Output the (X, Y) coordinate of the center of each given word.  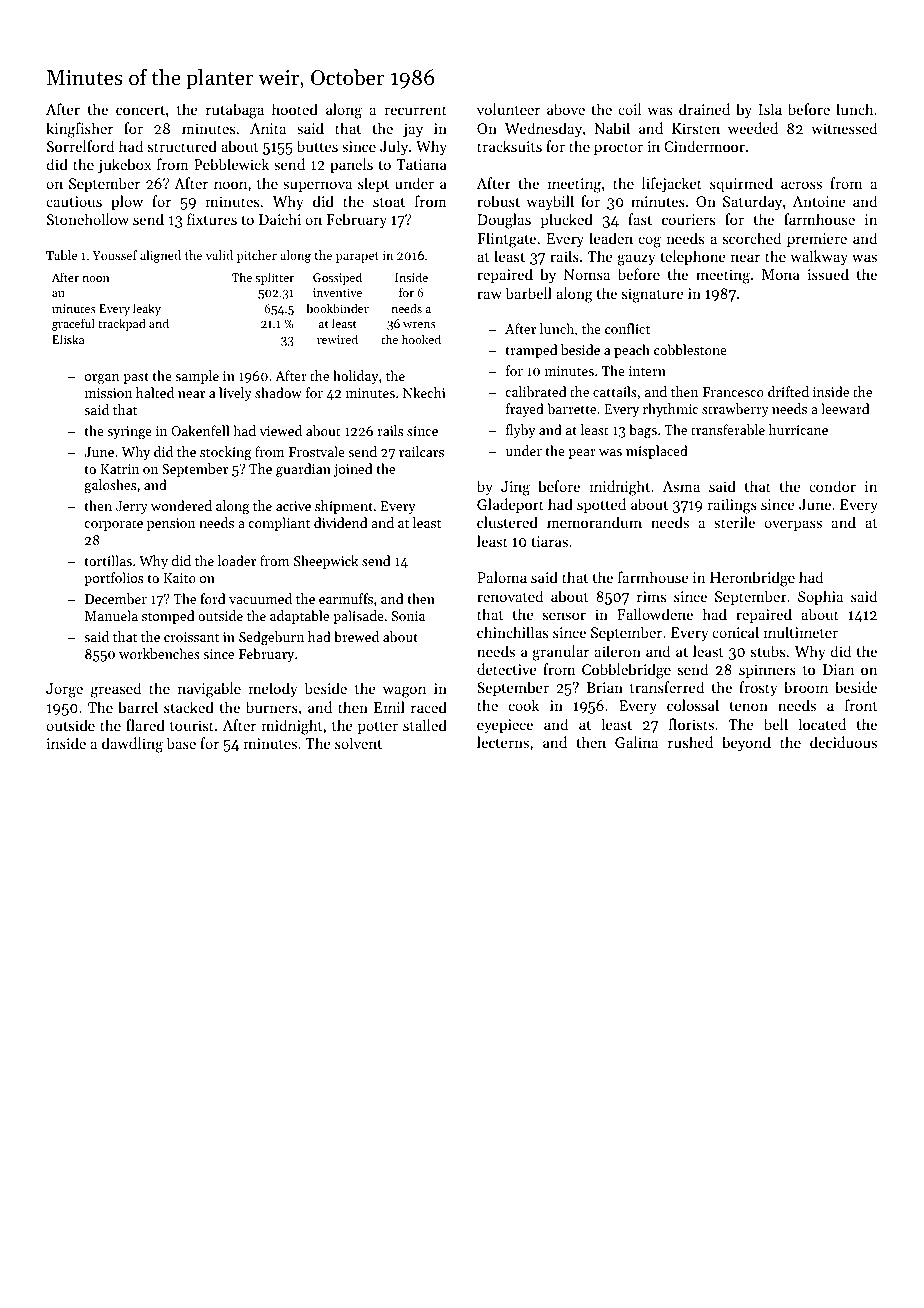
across (801, 185)
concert (140, 110)
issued (828, 274)
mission (108, 393)
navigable (209, 690)
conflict (627, 328)
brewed (356, 636)
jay (413, 130)
